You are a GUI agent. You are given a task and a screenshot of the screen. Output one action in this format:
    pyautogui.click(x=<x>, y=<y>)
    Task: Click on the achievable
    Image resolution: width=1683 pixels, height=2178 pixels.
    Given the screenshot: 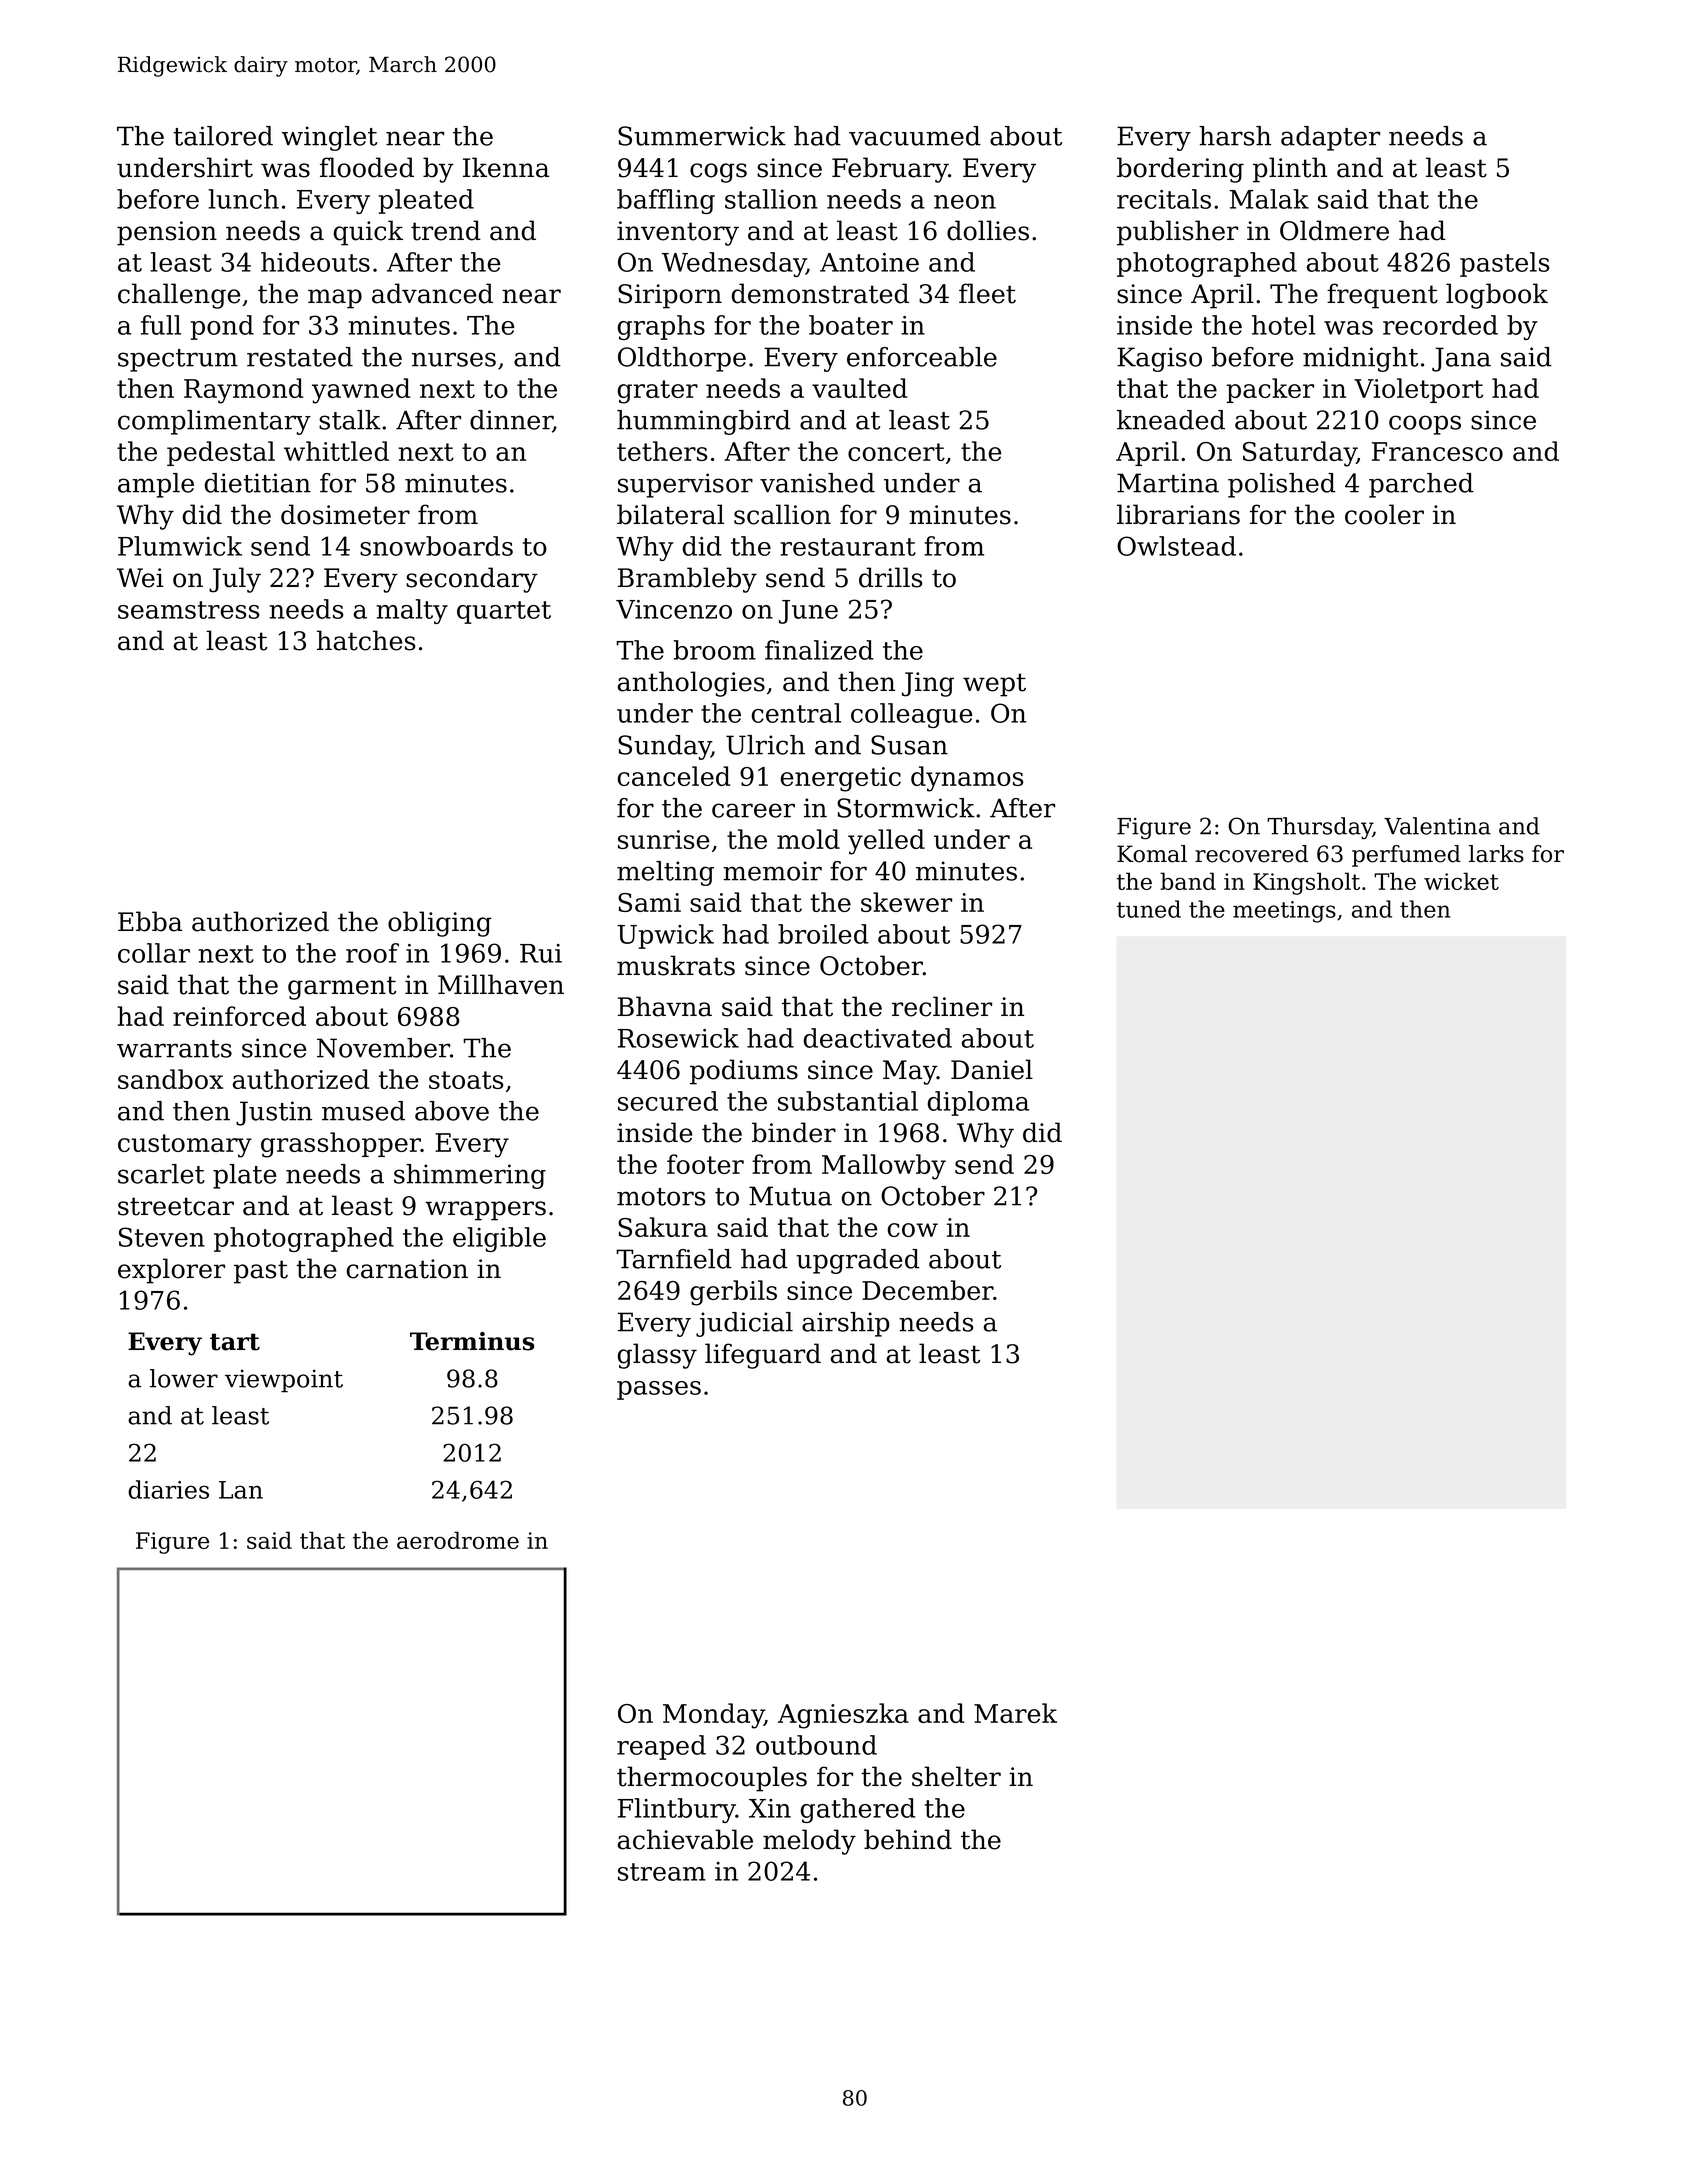 What is the action you would take?
    pyautogui.click(x=685, y=1839)
